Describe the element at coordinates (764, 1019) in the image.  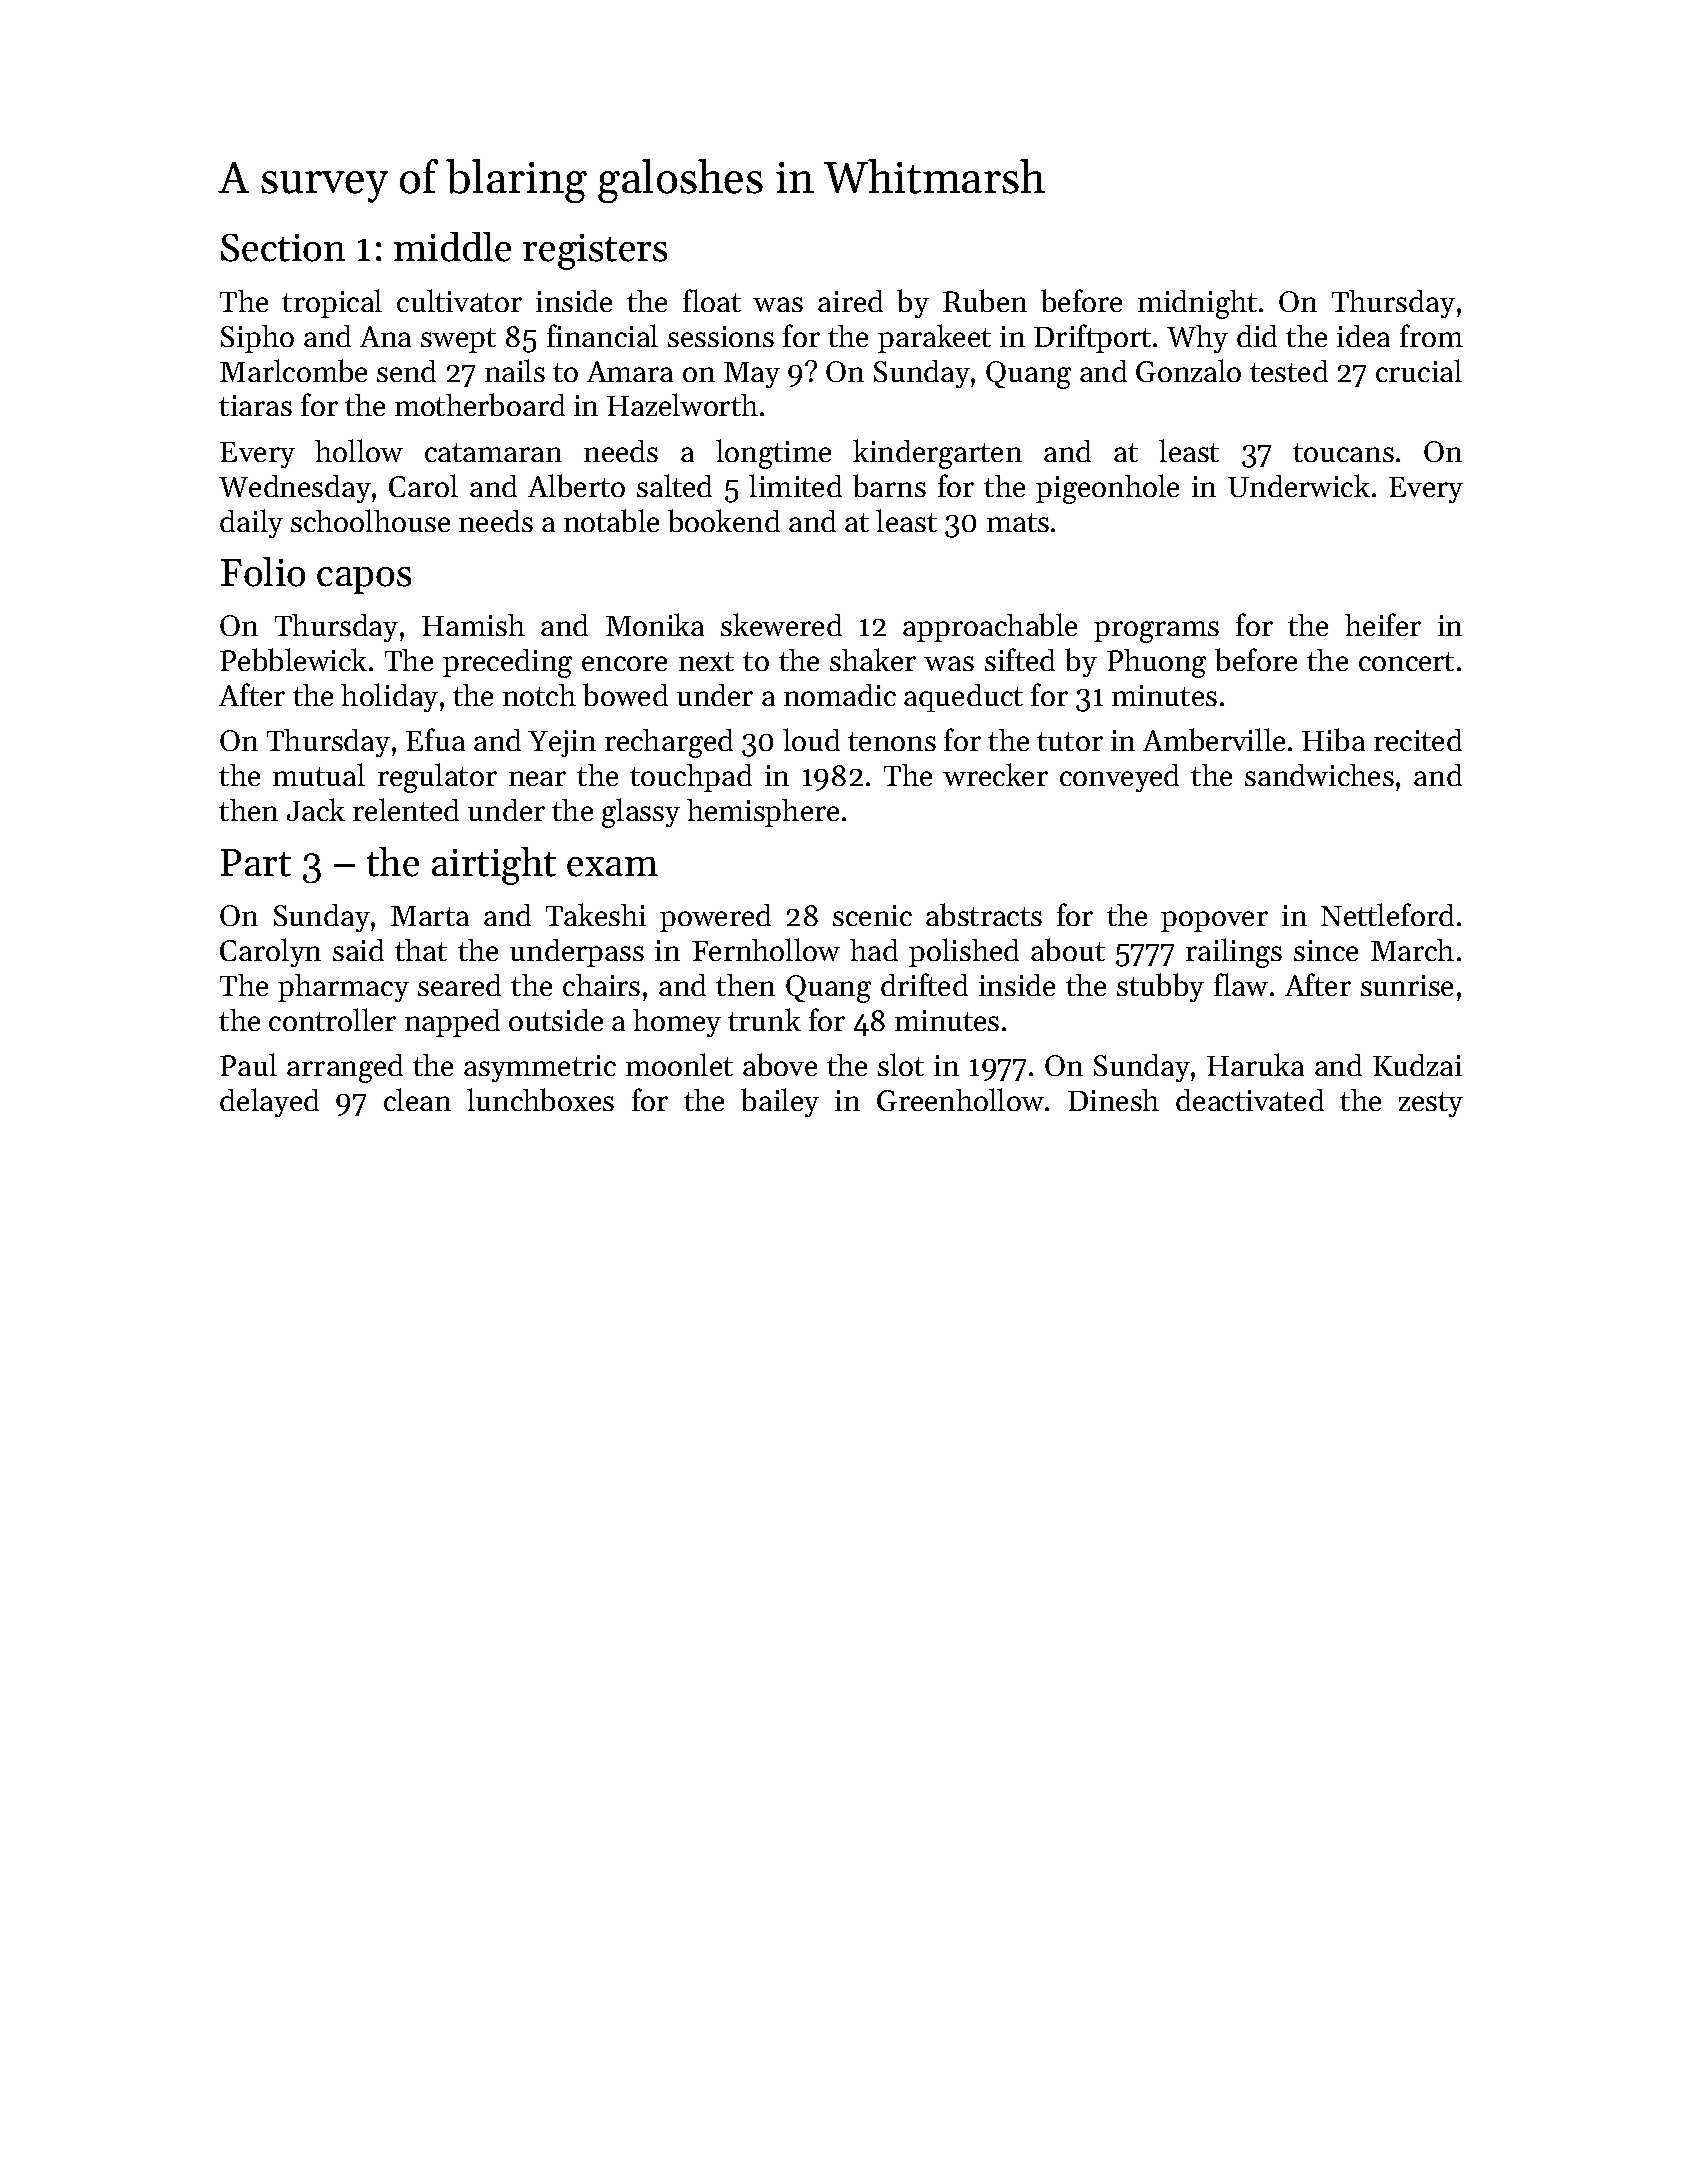
I see `trunk` at that location.
